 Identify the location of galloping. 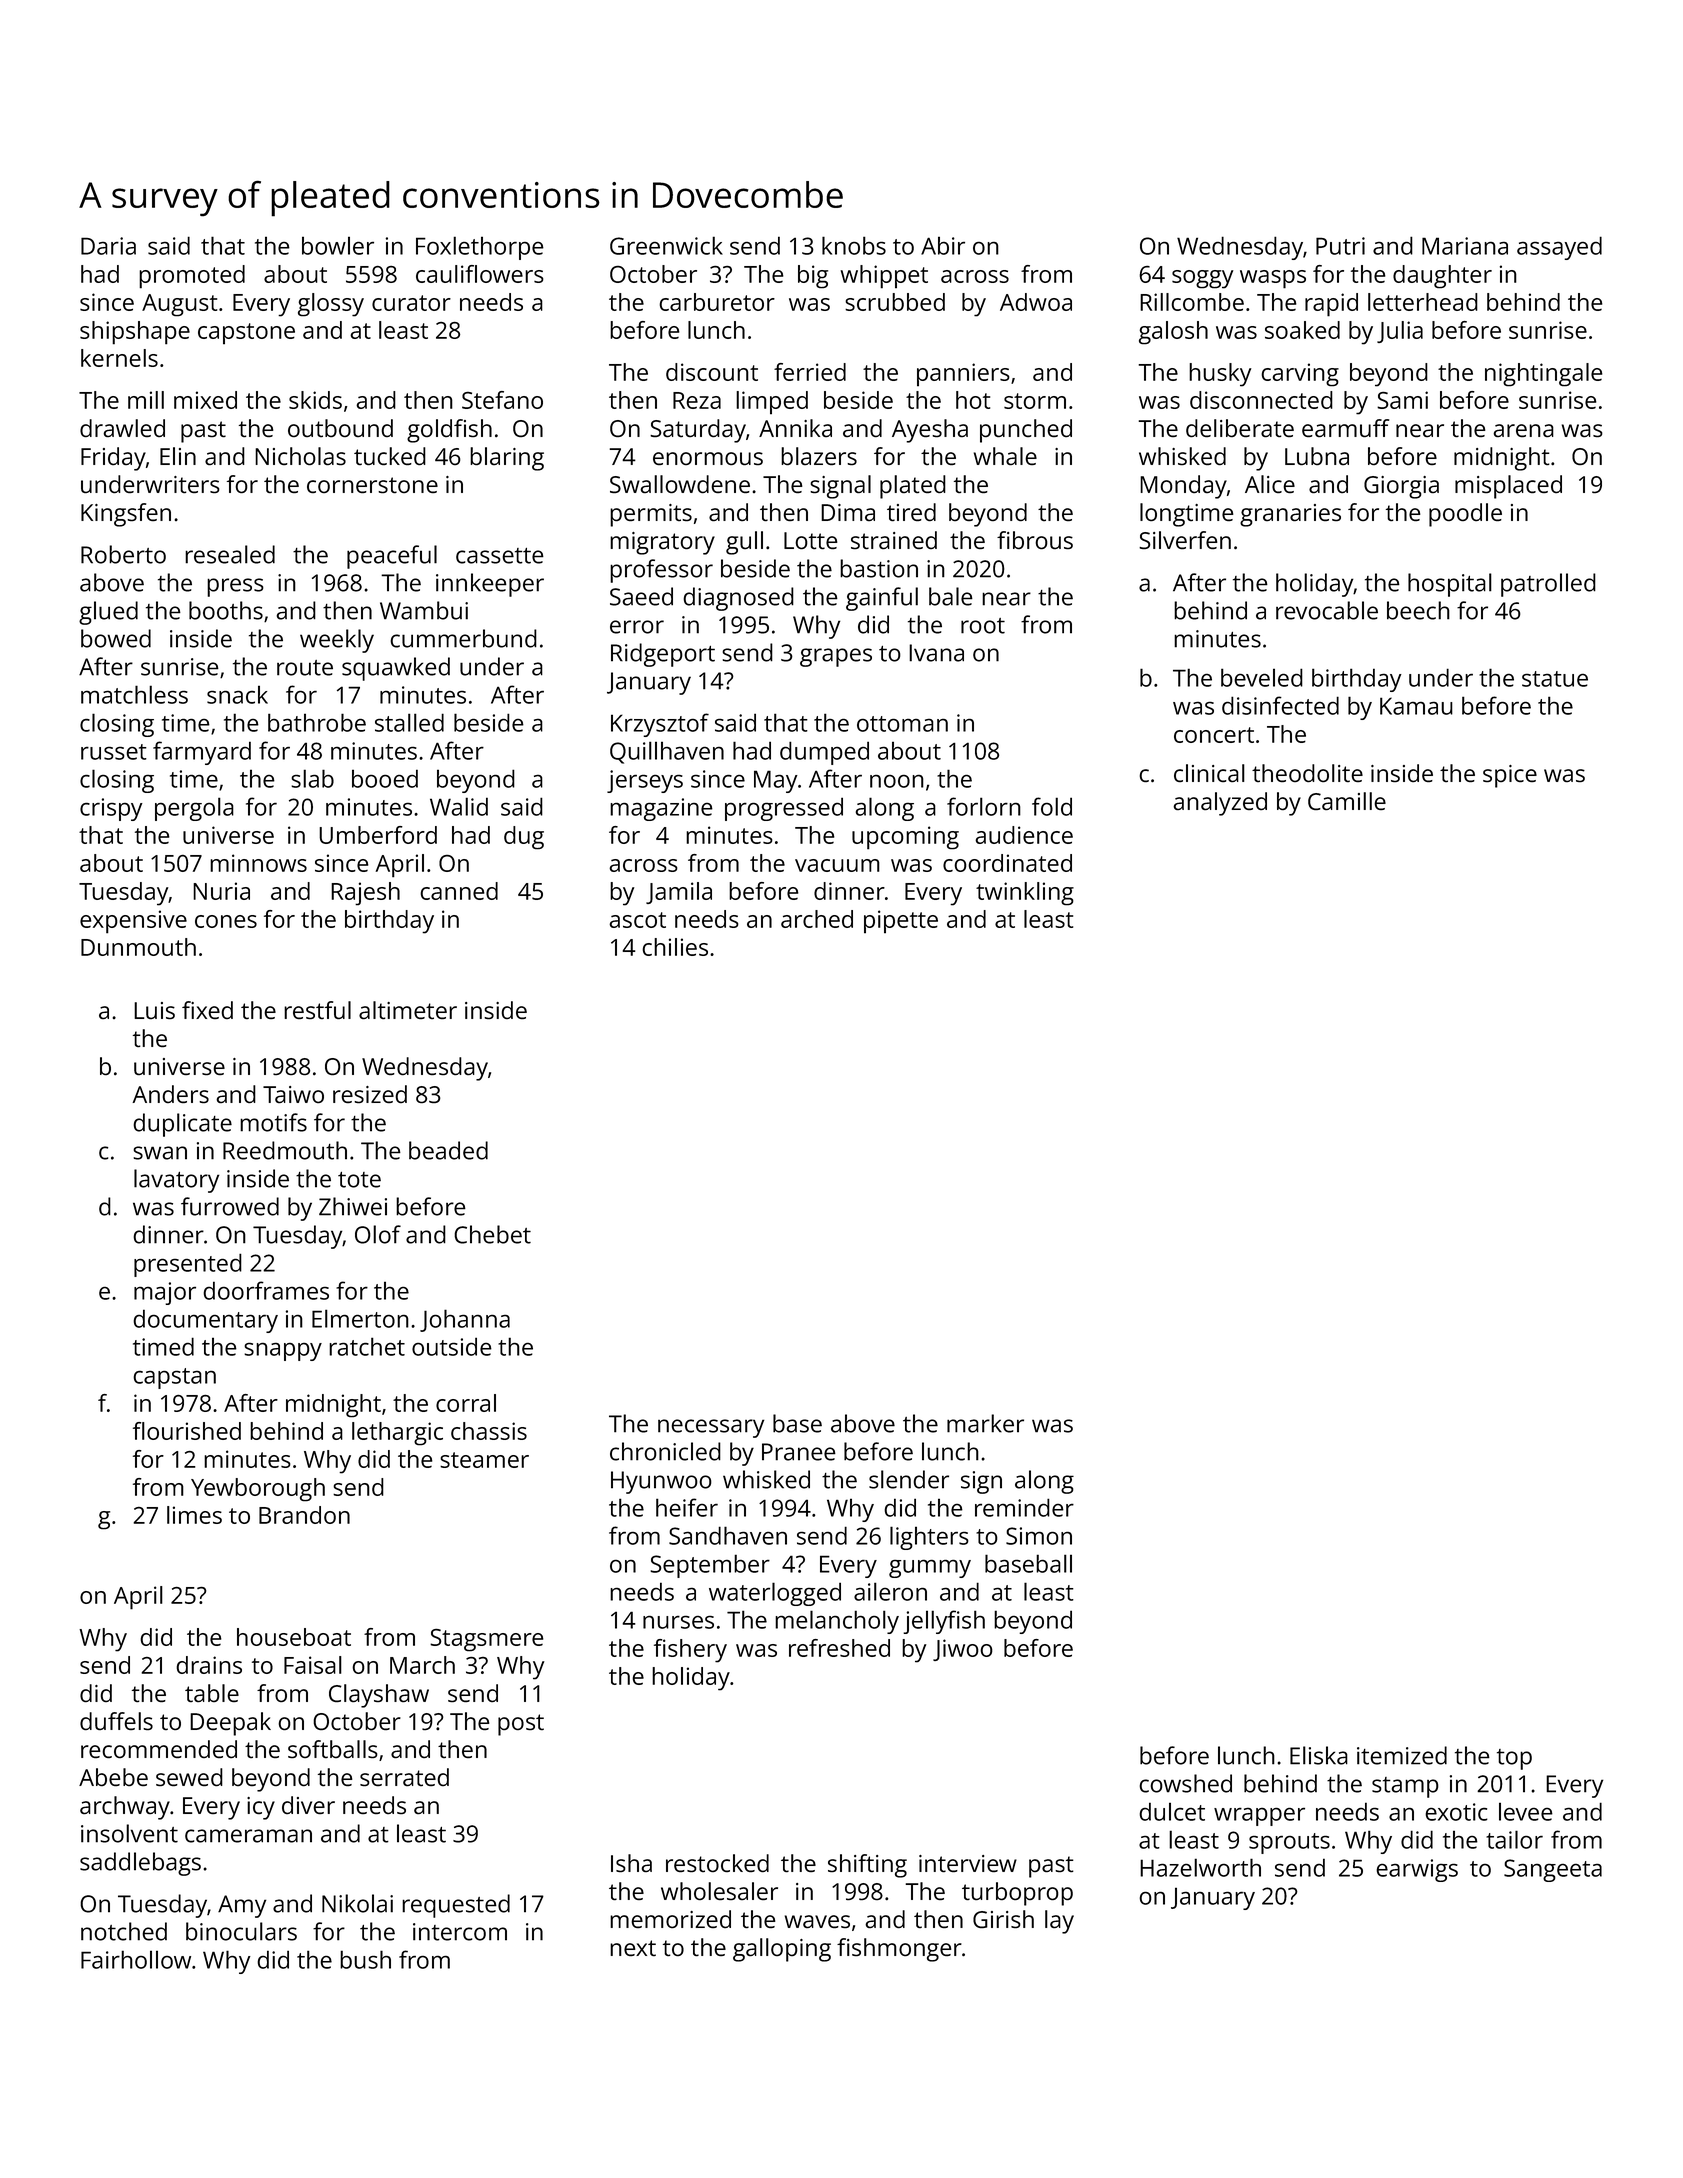
(782, 1950).
